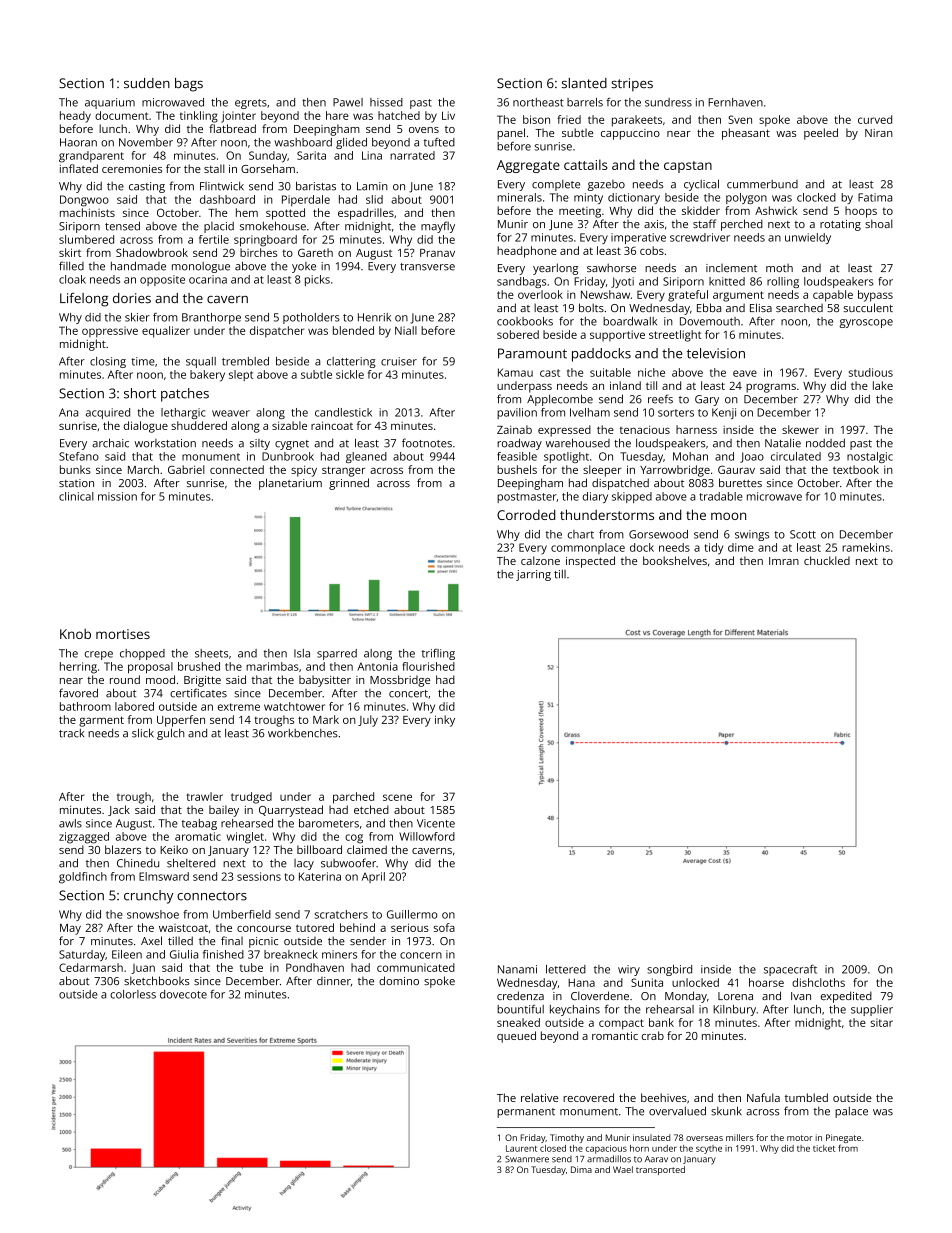 This document has width=952, height=1233. I want to click on inspected, so click(590, 562).
